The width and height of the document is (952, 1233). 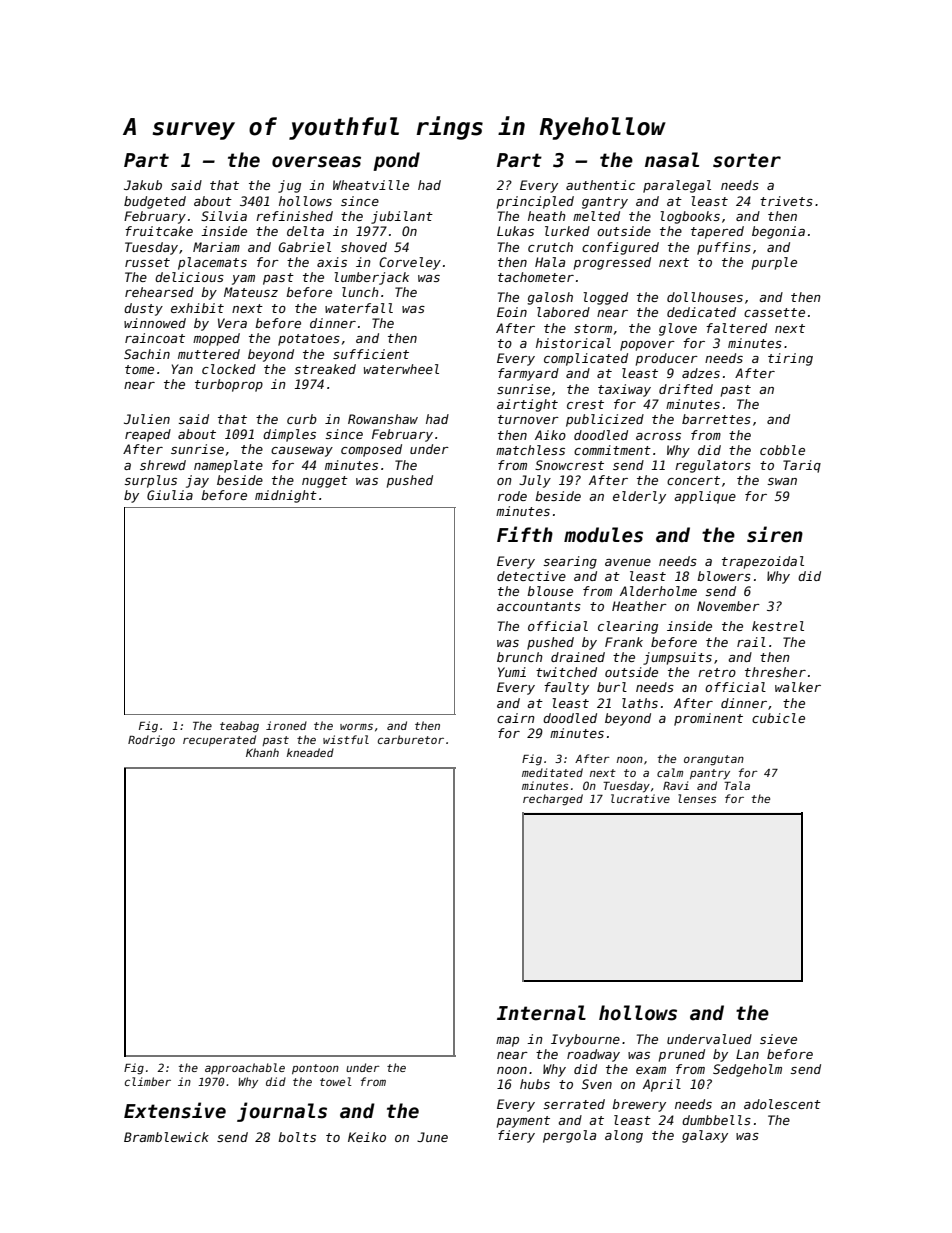 What do you see at coordinates (525, 534) in the document?
I see `Fifth` at bounding box center [525, 534].
